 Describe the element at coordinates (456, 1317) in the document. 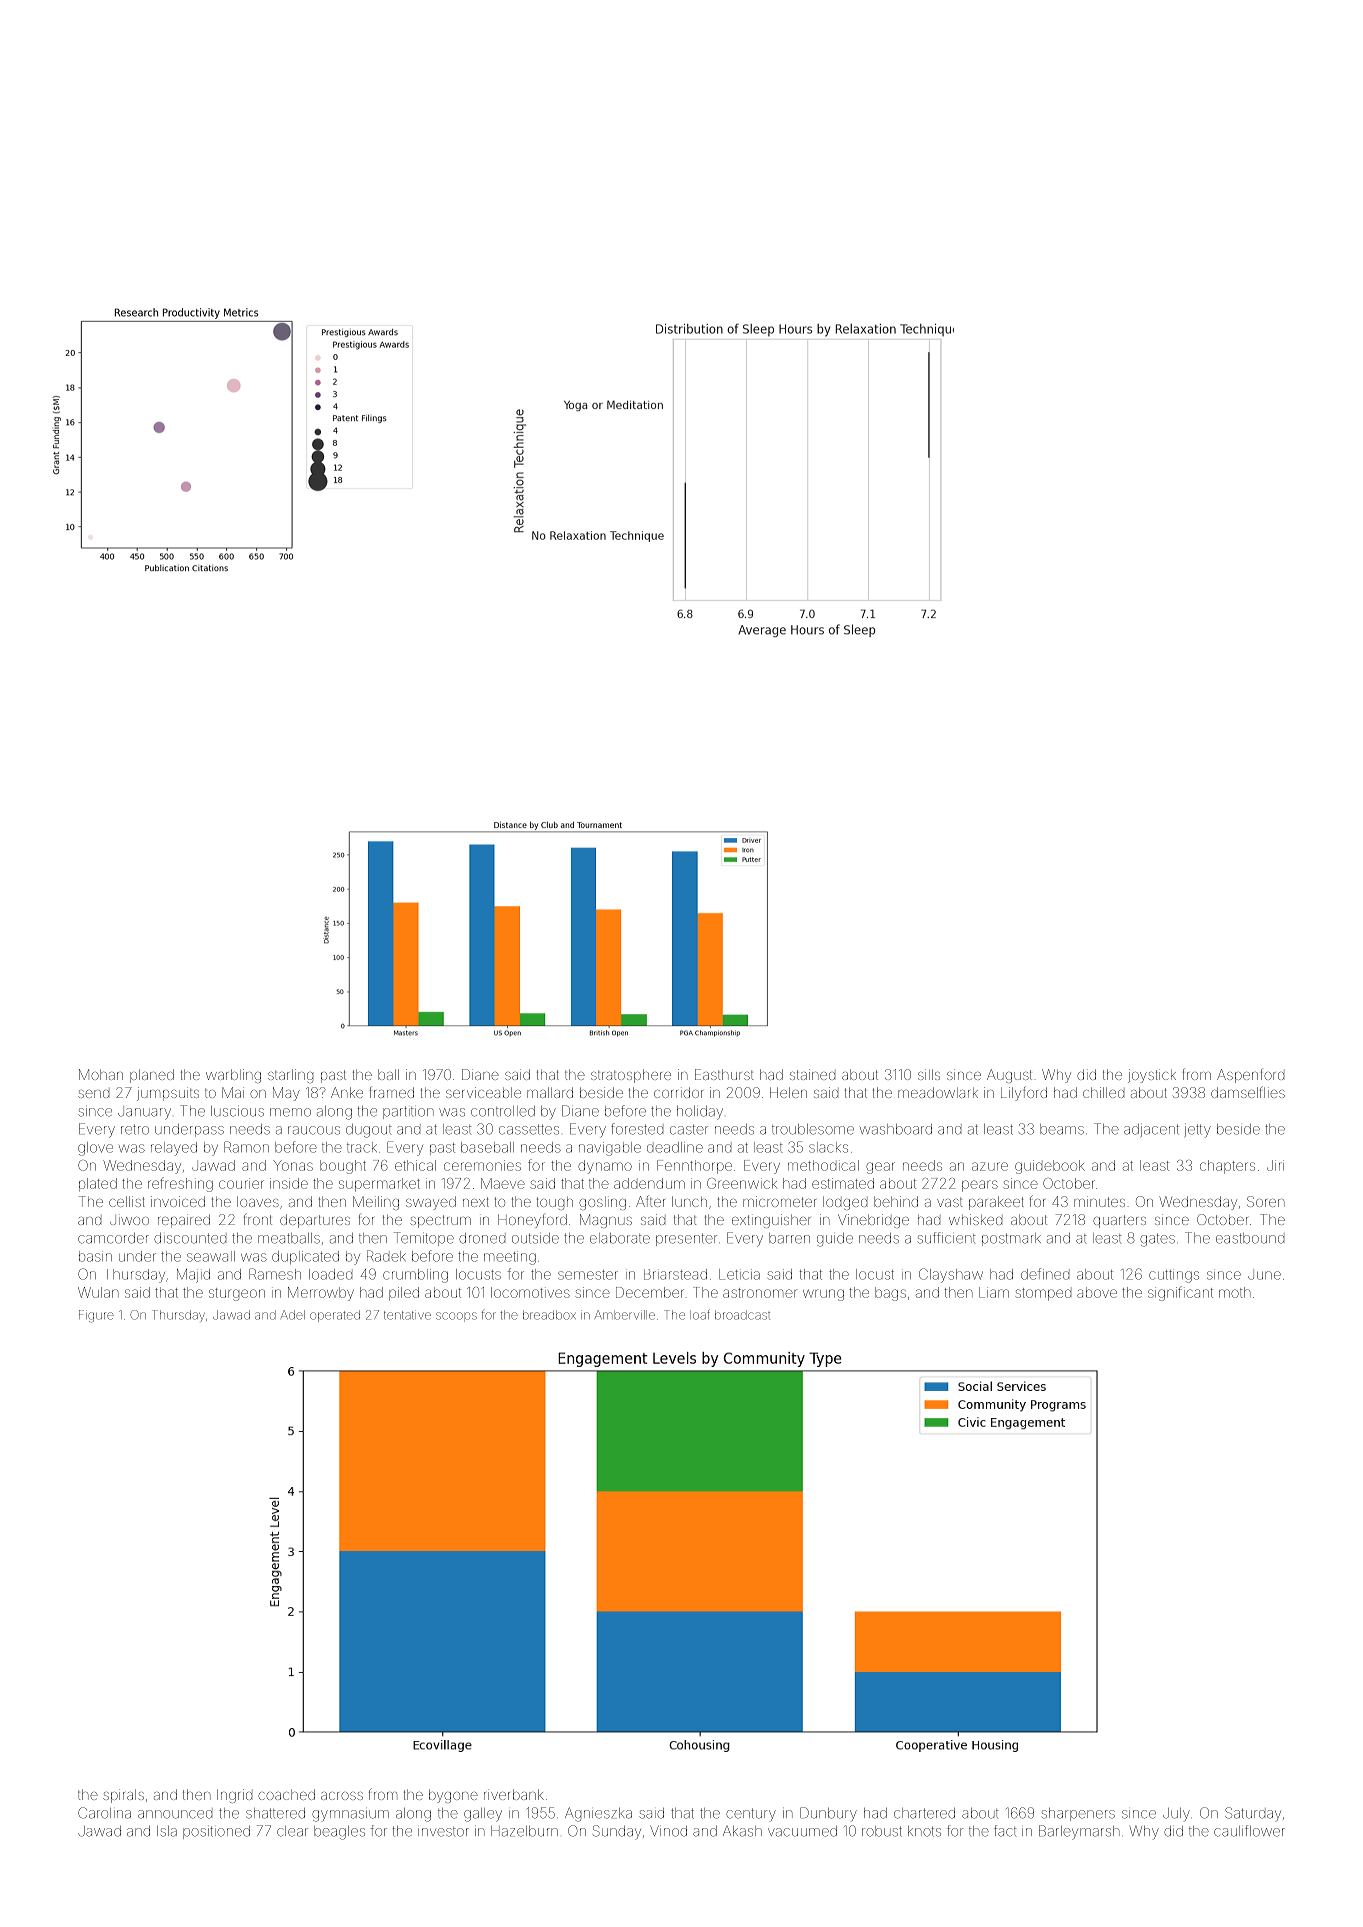

I see `scoops` at that location.
